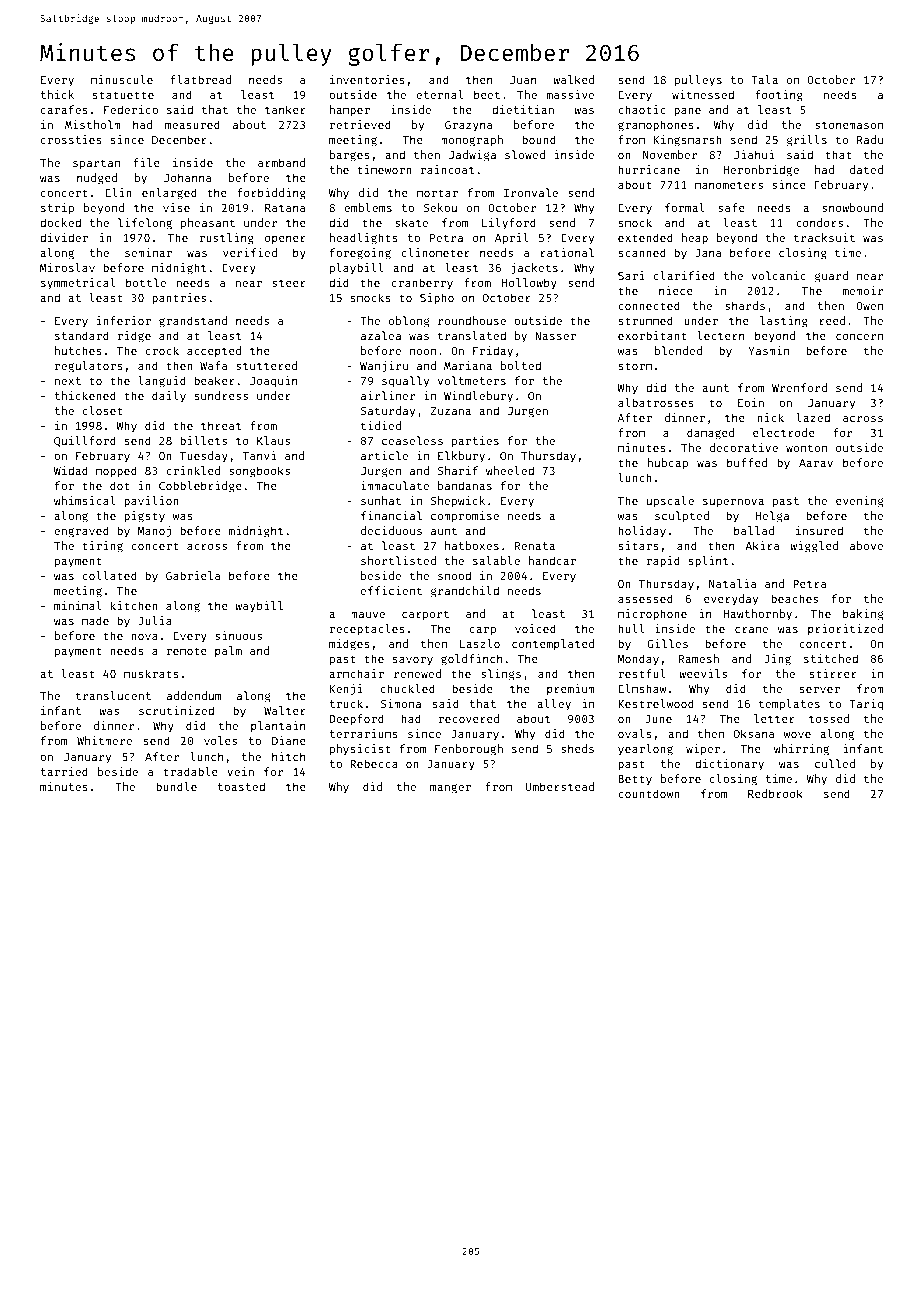 The width and height of the page is (924, 1308). What do you see at coordinates (475, 442) in the page?
I see `parties` at bounding box center [475, 442].
